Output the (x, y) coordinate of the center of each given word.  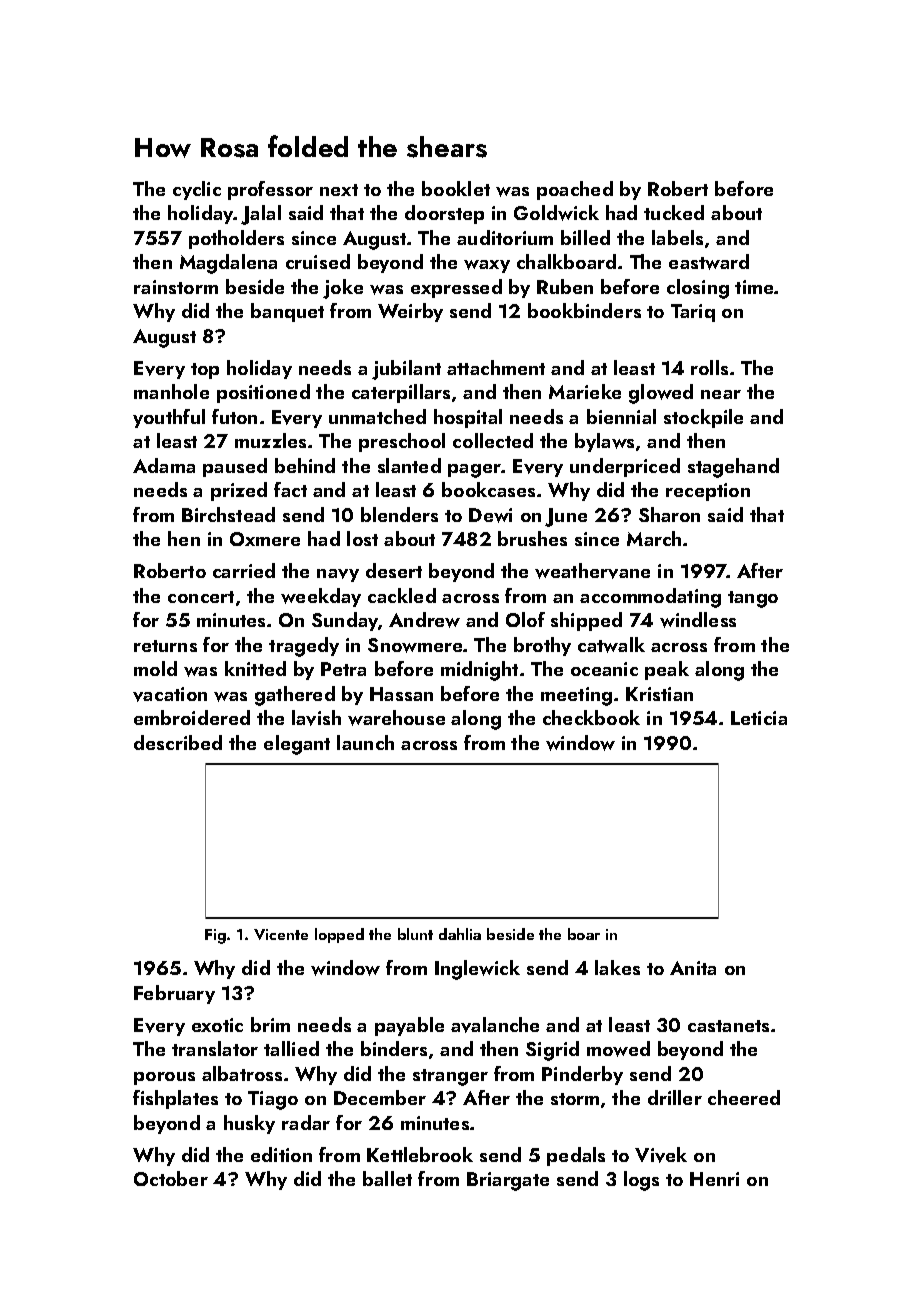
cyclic (197, 190)
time (754, 287)
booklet (456, 188)
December (380, 1097)
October (171, 1178)
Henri (714, 1179)
